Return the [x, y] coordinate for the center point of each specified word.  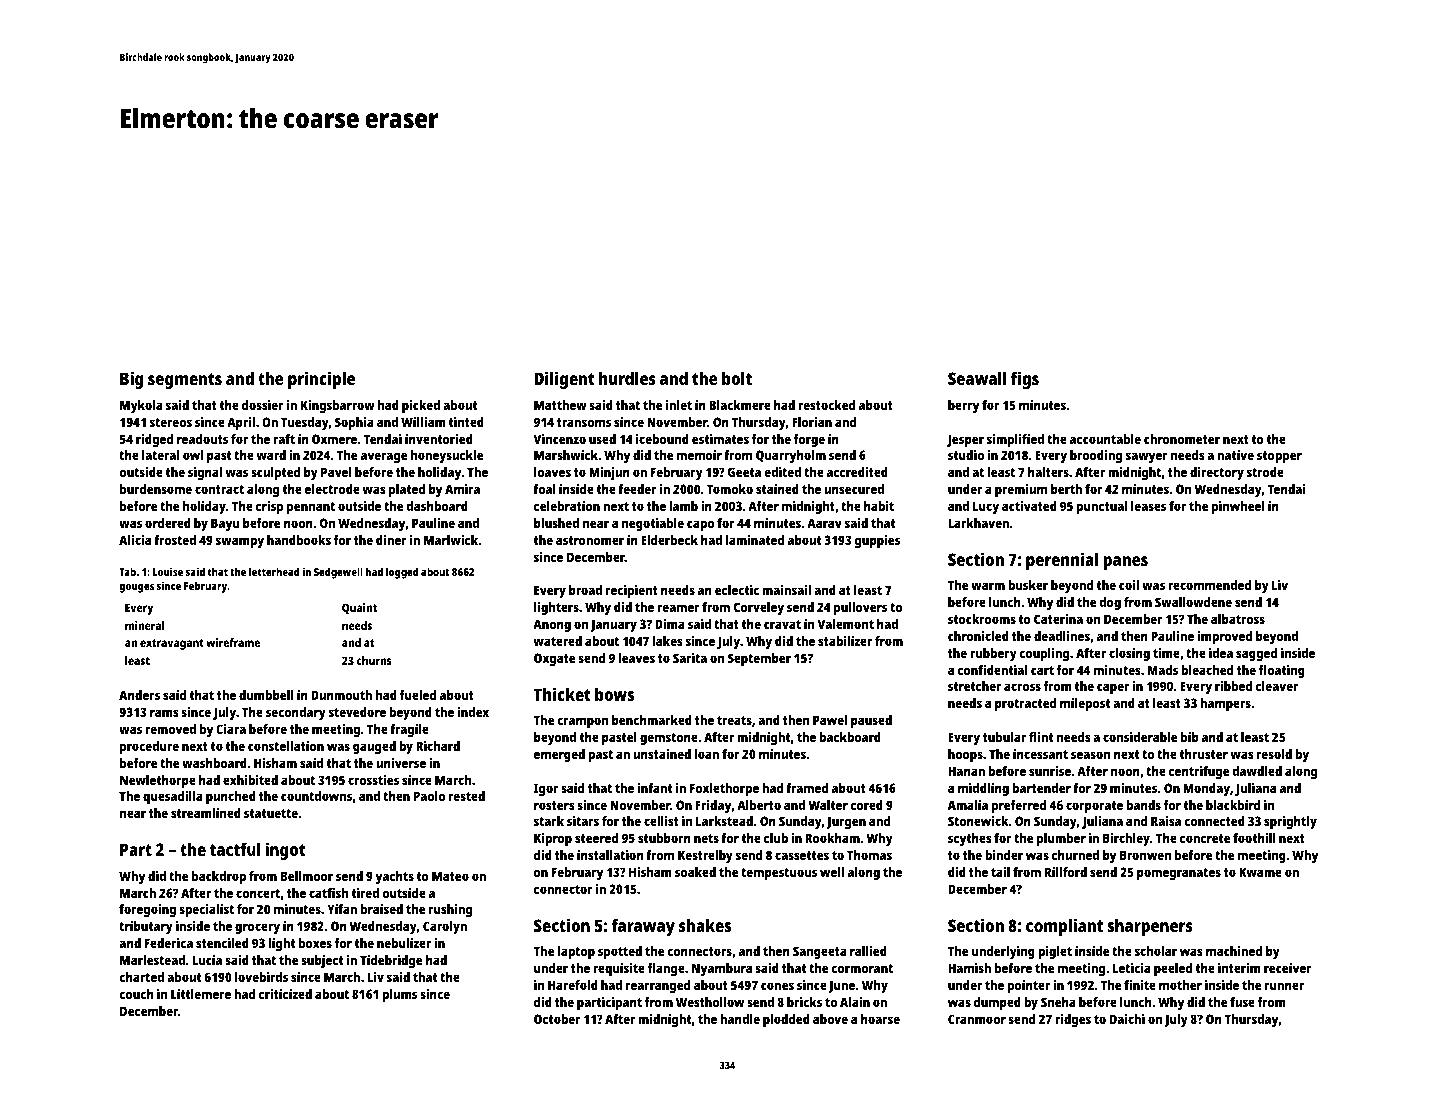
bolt [737, 378]
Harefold [573, 985]
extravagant [172, 644]
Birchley [1126, 839]
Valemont [845, 624]
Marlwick [451, 540]
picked [421, 406]
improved [1224, 637]
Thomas [869, 855]
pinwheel [1238, 507]
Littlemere [201, 994]
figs [1025, 380]
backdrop [219, 877]
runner [1284, 986]
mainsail [786, 590]
